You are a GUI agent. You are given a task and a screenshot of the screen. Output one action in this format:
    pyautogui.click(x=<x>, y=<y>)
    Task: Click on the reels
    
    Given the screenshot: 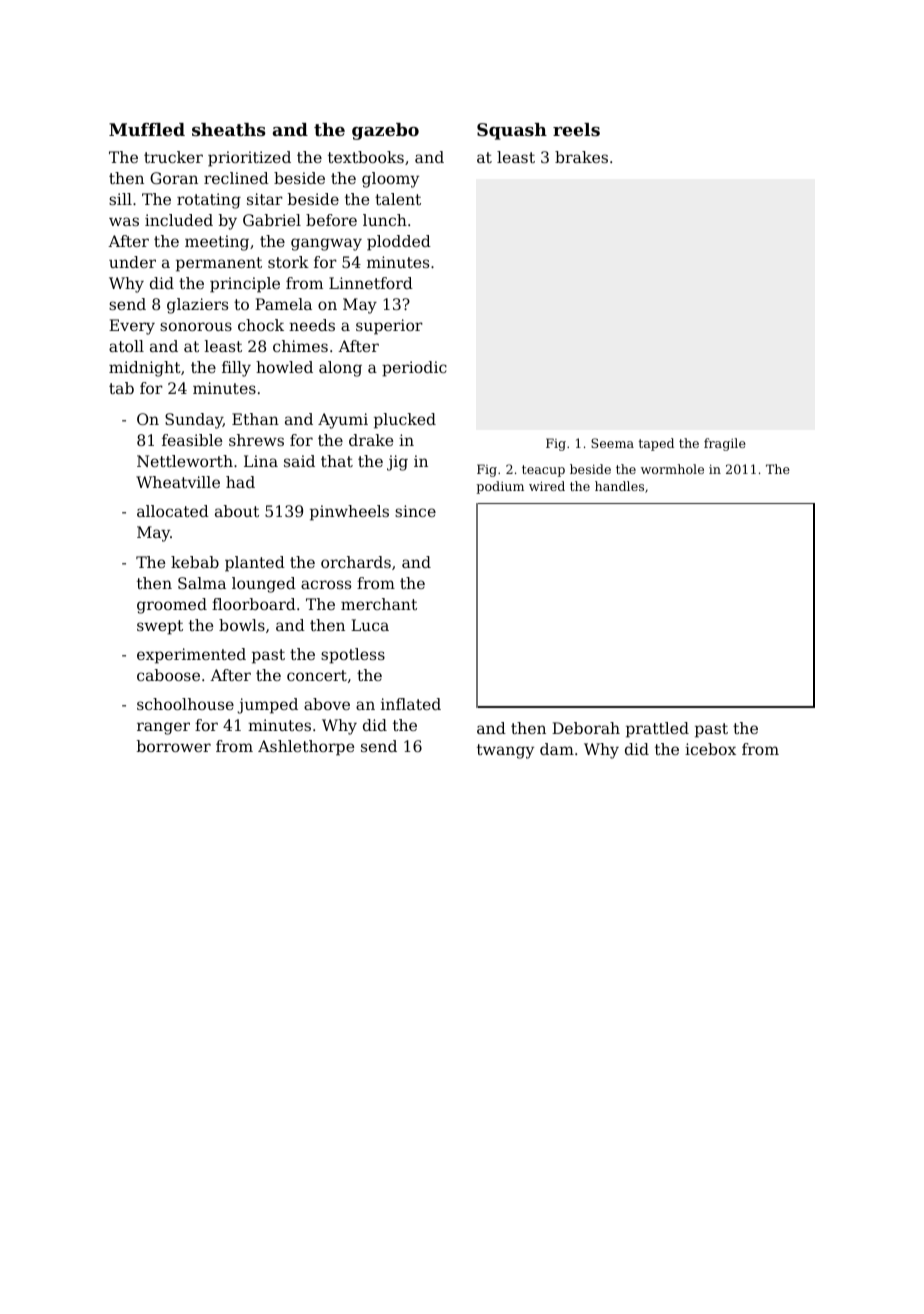 What is the action you would take?
    pyautogui.click(x=576, y=129)
